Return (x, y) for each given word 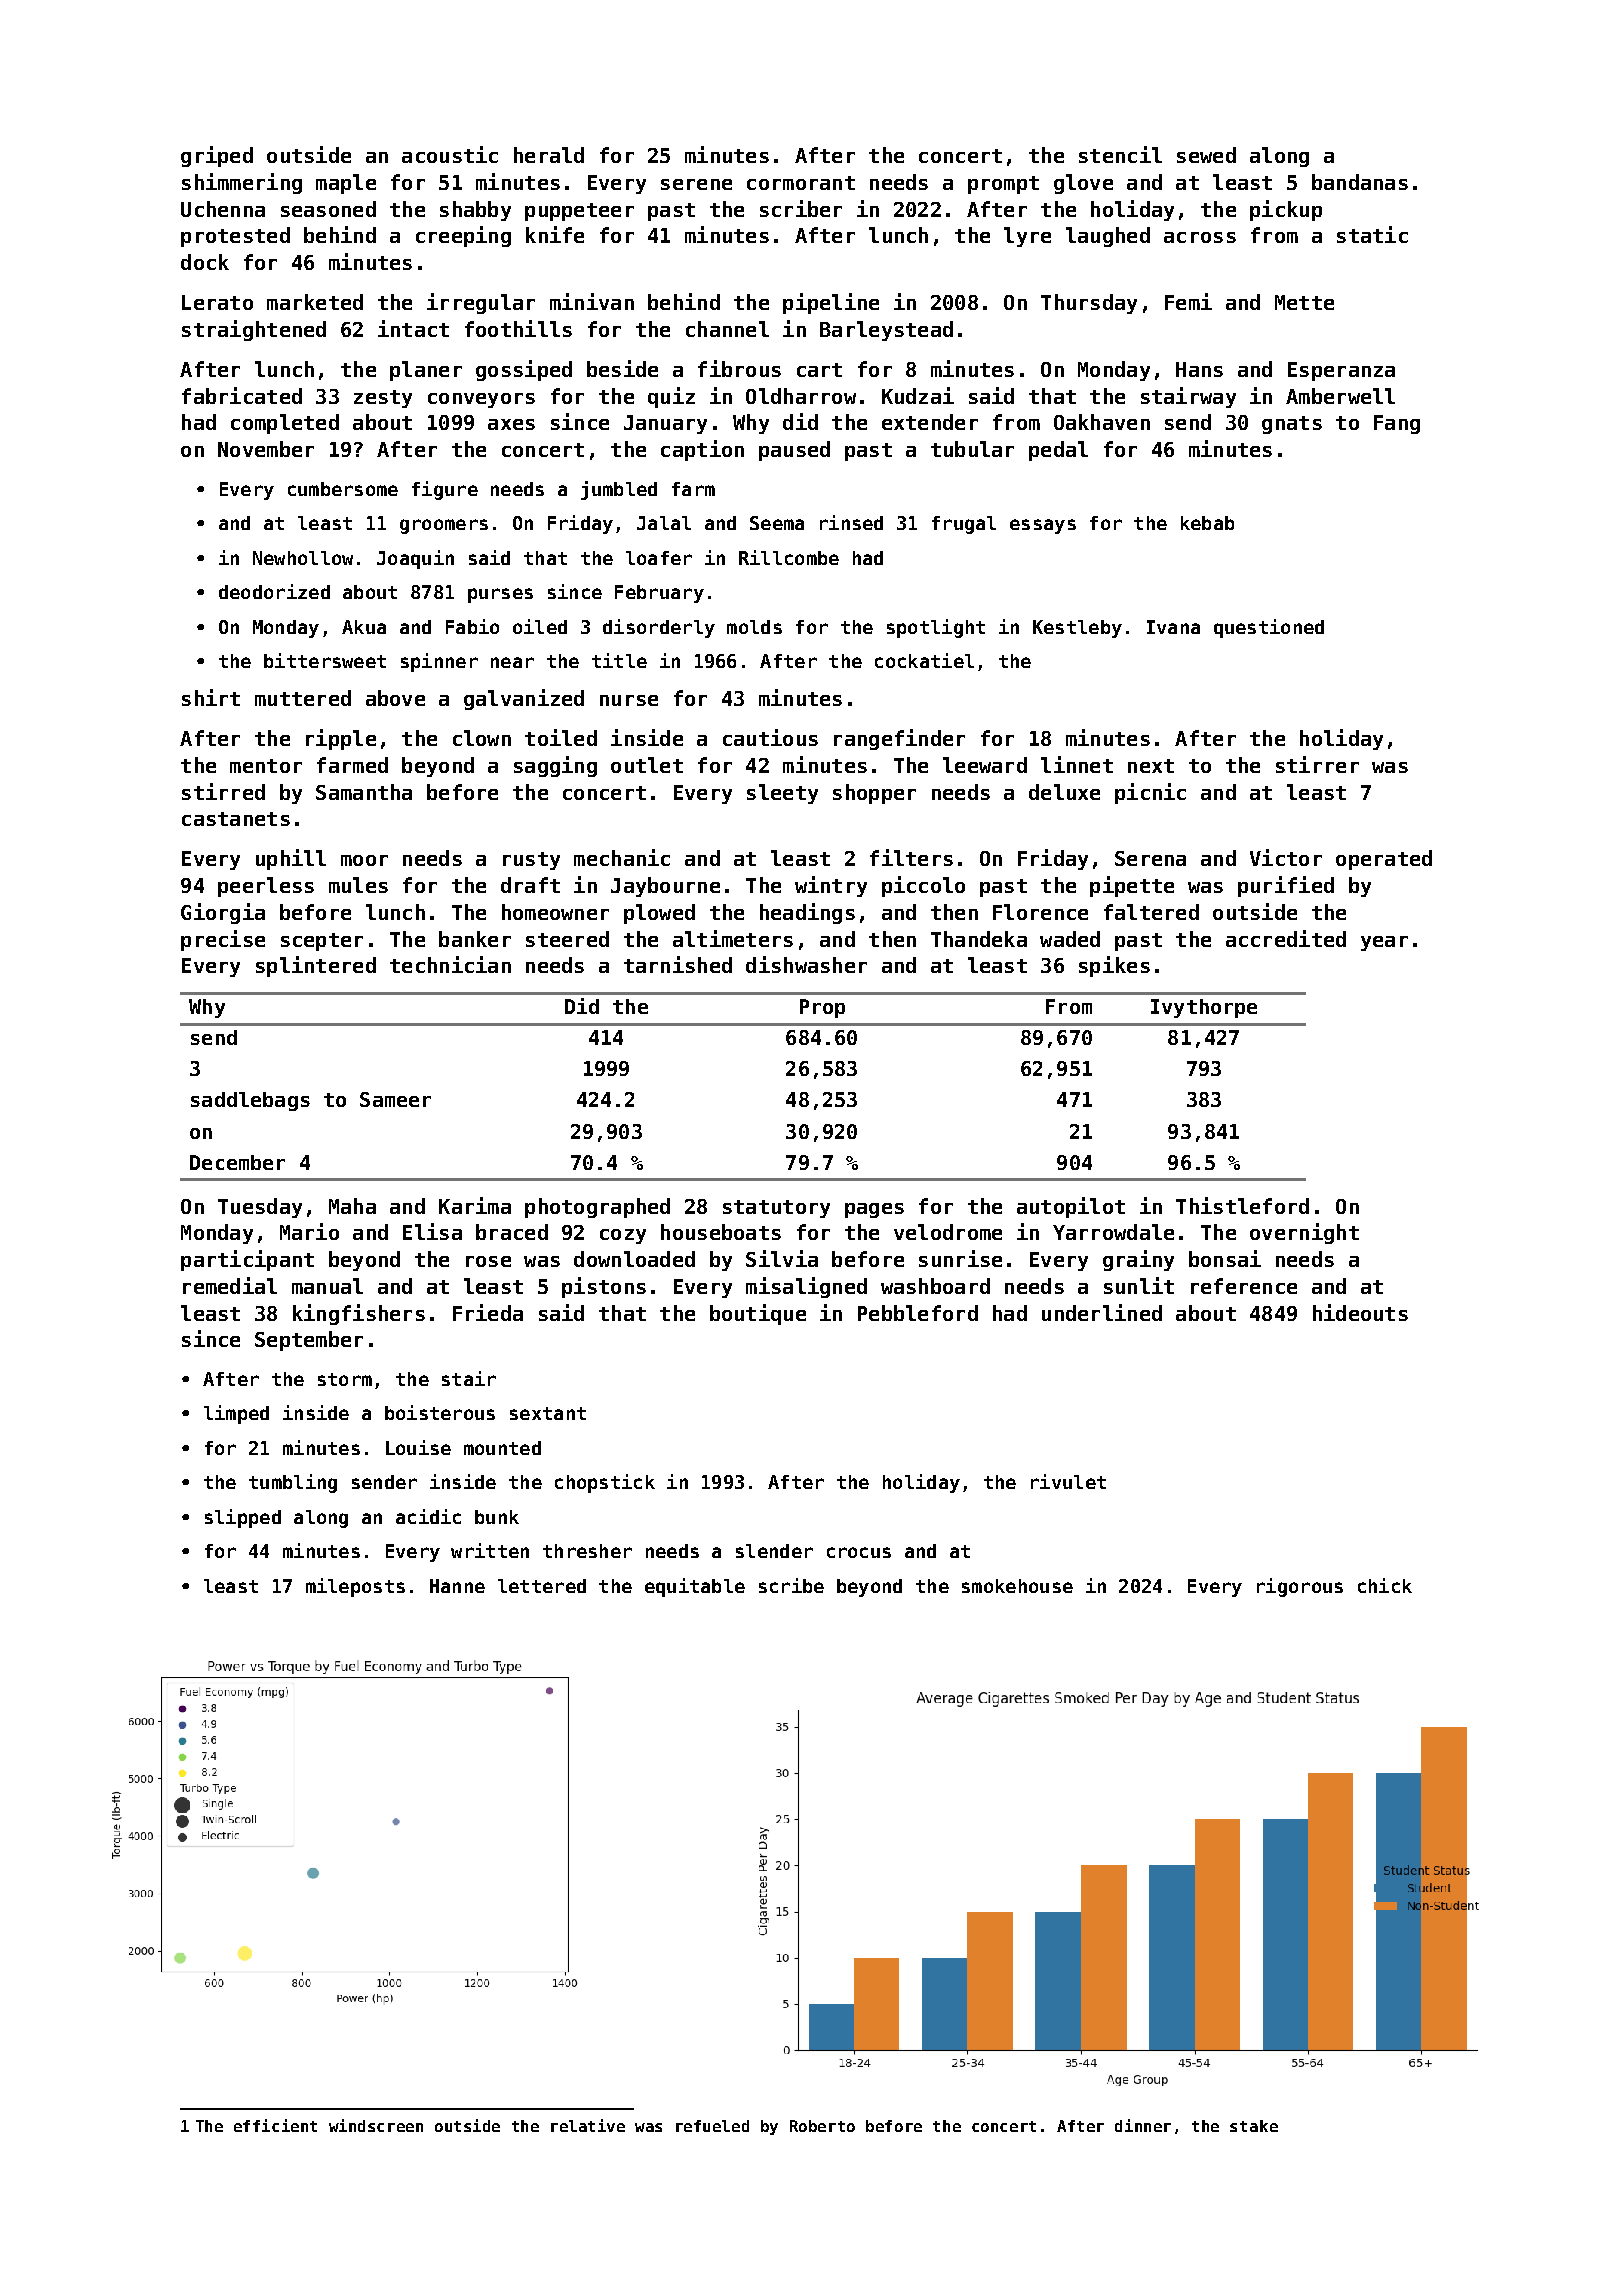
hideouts (1360, 1312)
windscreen (376, 2125)
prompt (1003, 185)
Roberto (822, 2126)
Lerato (217, 302)
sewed (1206, 155)
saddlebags (250, 1101)
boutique (758, 1314)
